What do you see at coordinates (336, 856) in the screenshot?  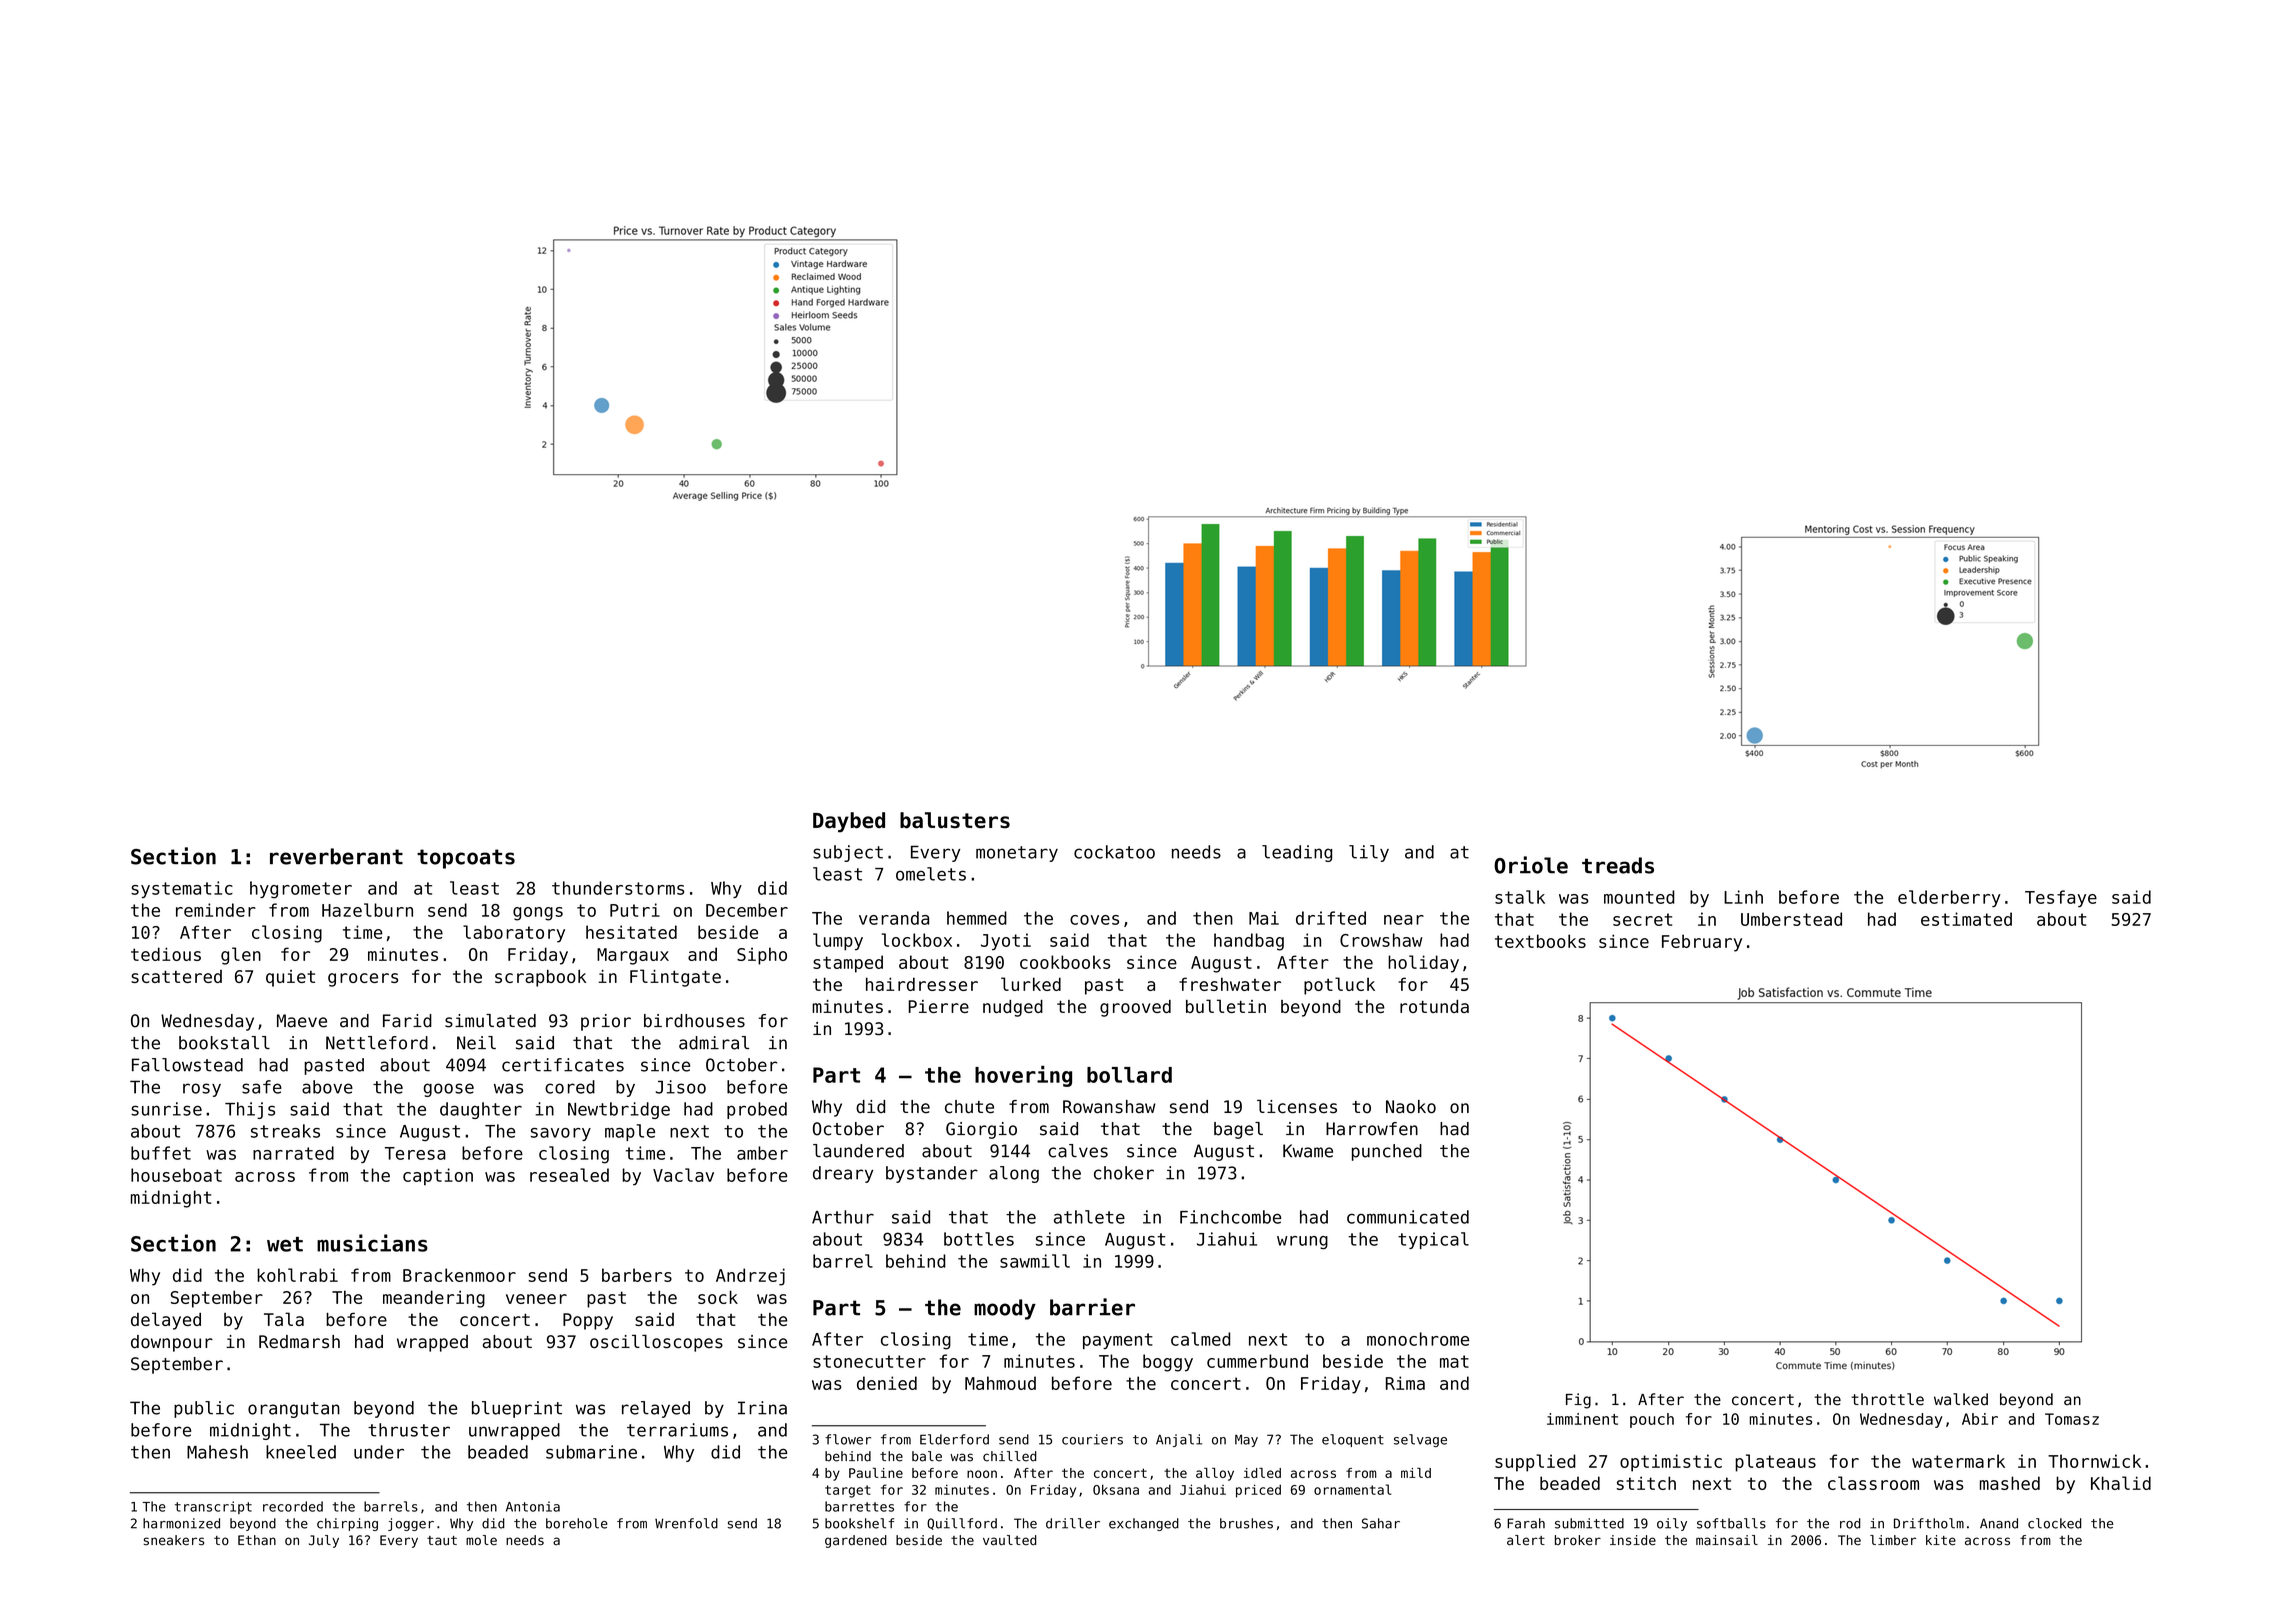 I see `reverberant` at bounding box center [336, 856].
